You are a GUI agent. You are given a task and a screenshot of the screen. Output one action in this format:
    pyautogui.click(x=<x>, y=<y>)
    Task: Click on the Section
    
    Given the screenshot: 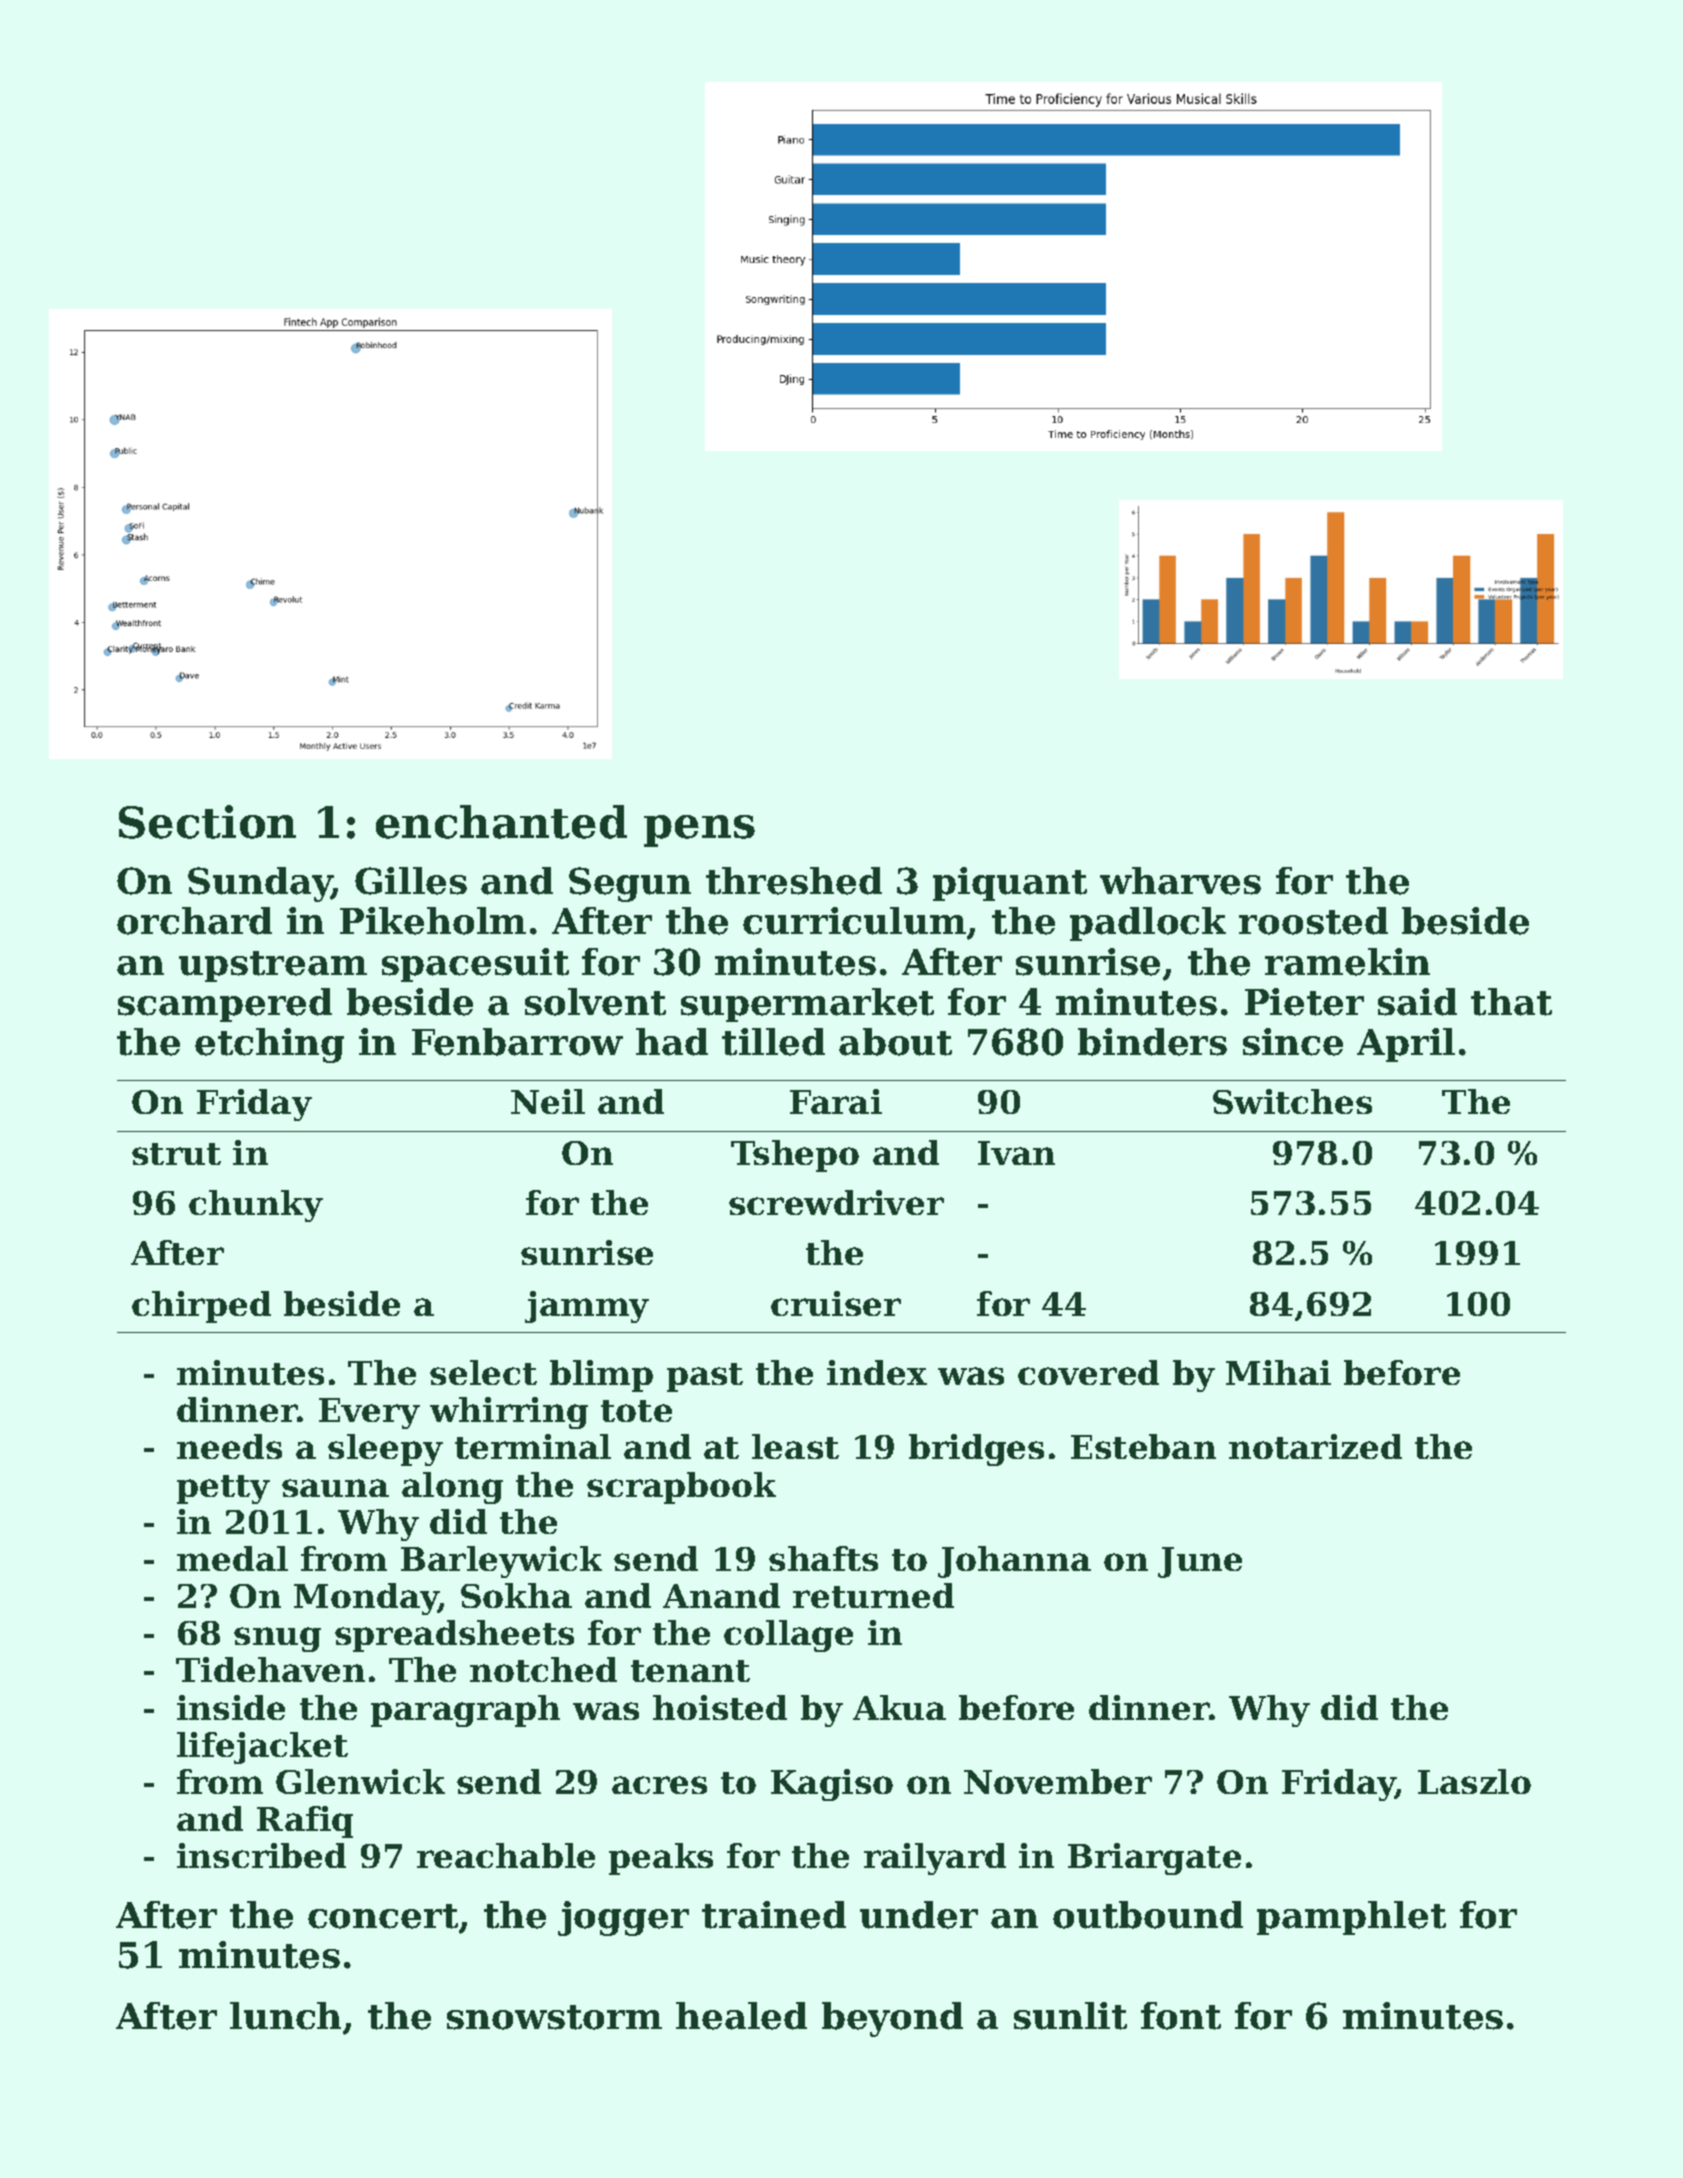 What is the action you would take?
    pyautogui.click(x=207, y=822)
